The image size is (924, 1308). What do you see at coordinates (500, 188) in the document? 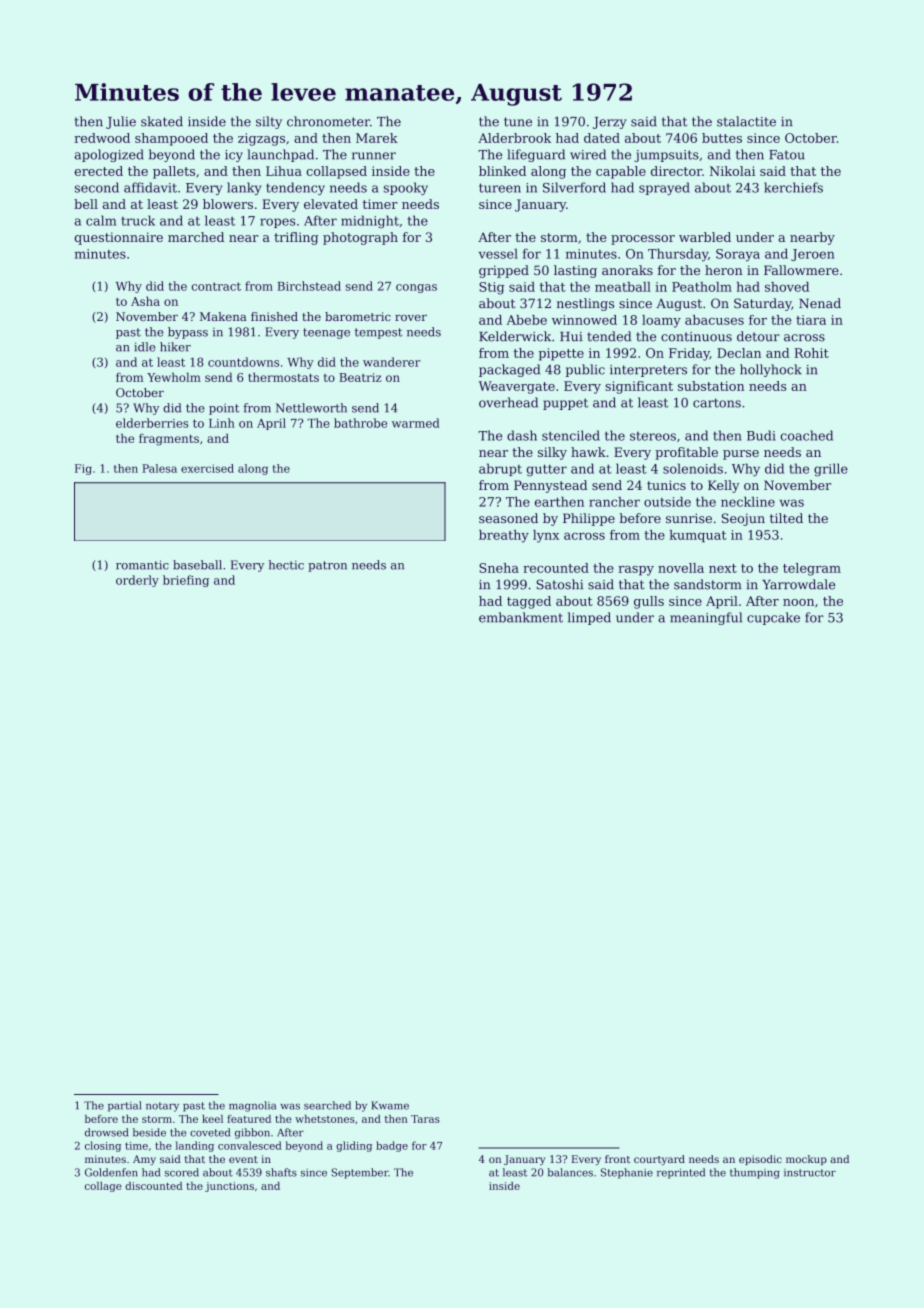
I see `tureen` at bounding box center [500, 188].
